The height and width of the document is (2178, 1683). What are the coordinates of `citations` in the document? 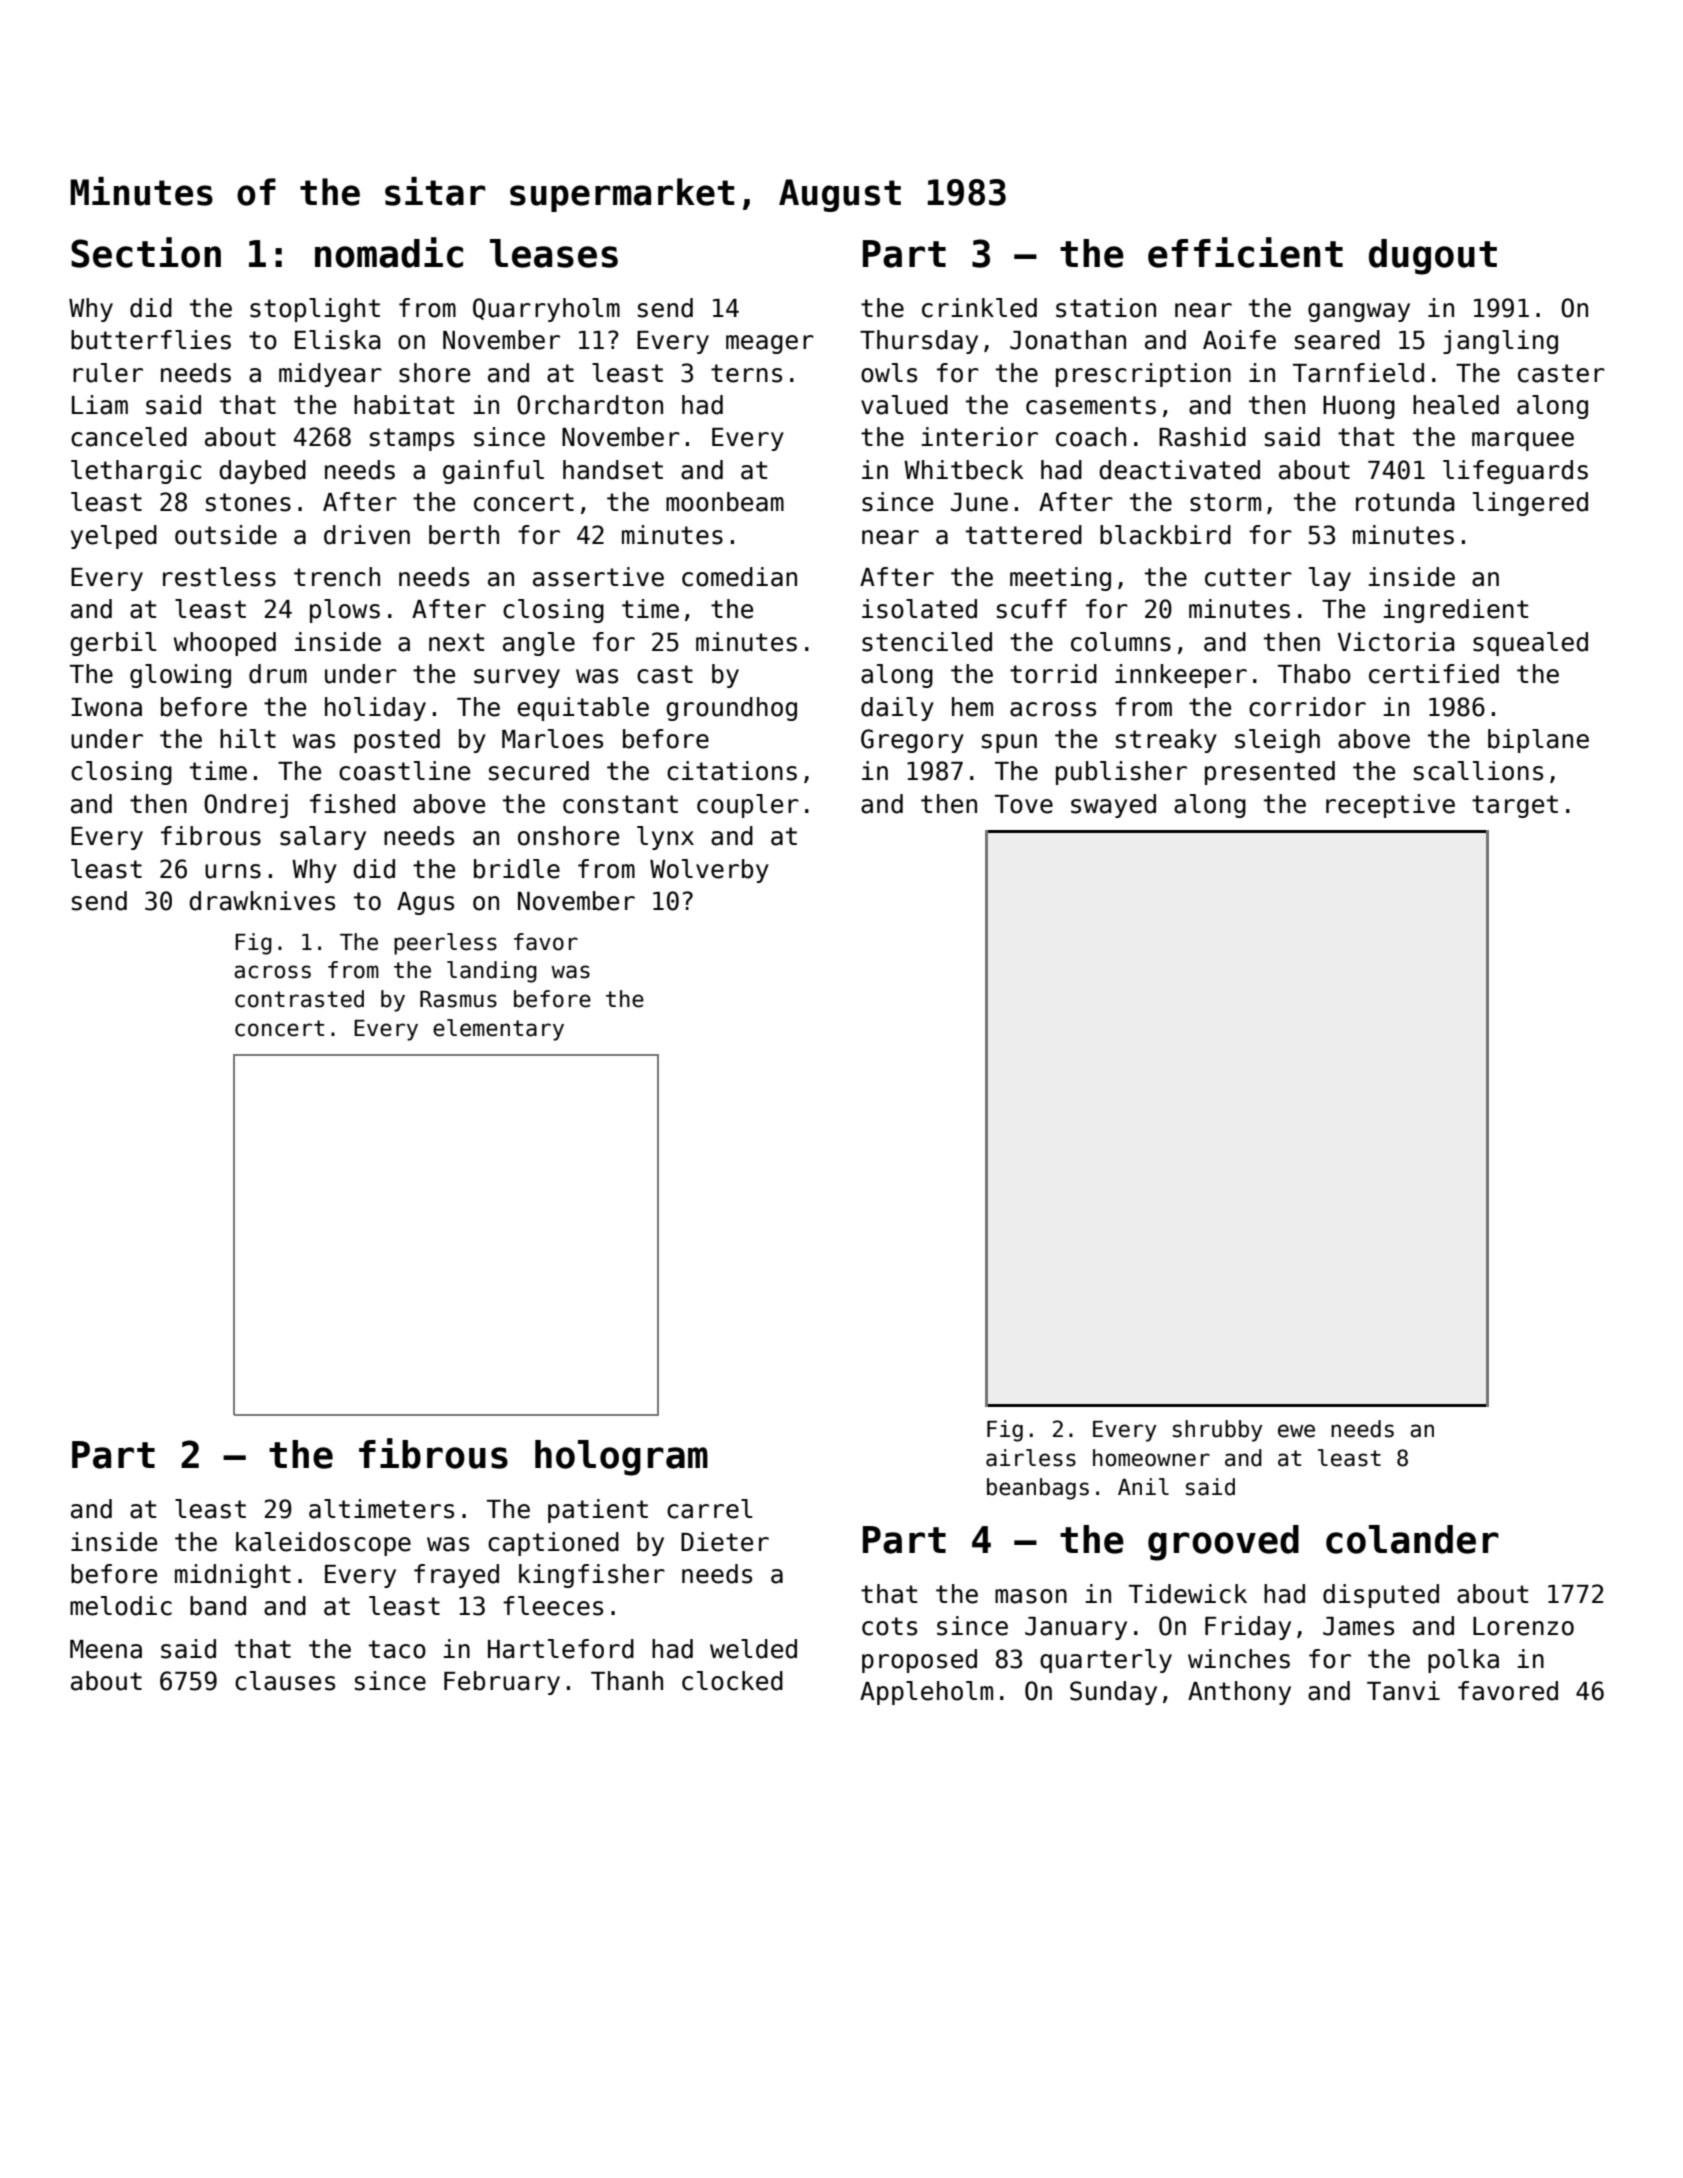 It's located at (732, 771).
